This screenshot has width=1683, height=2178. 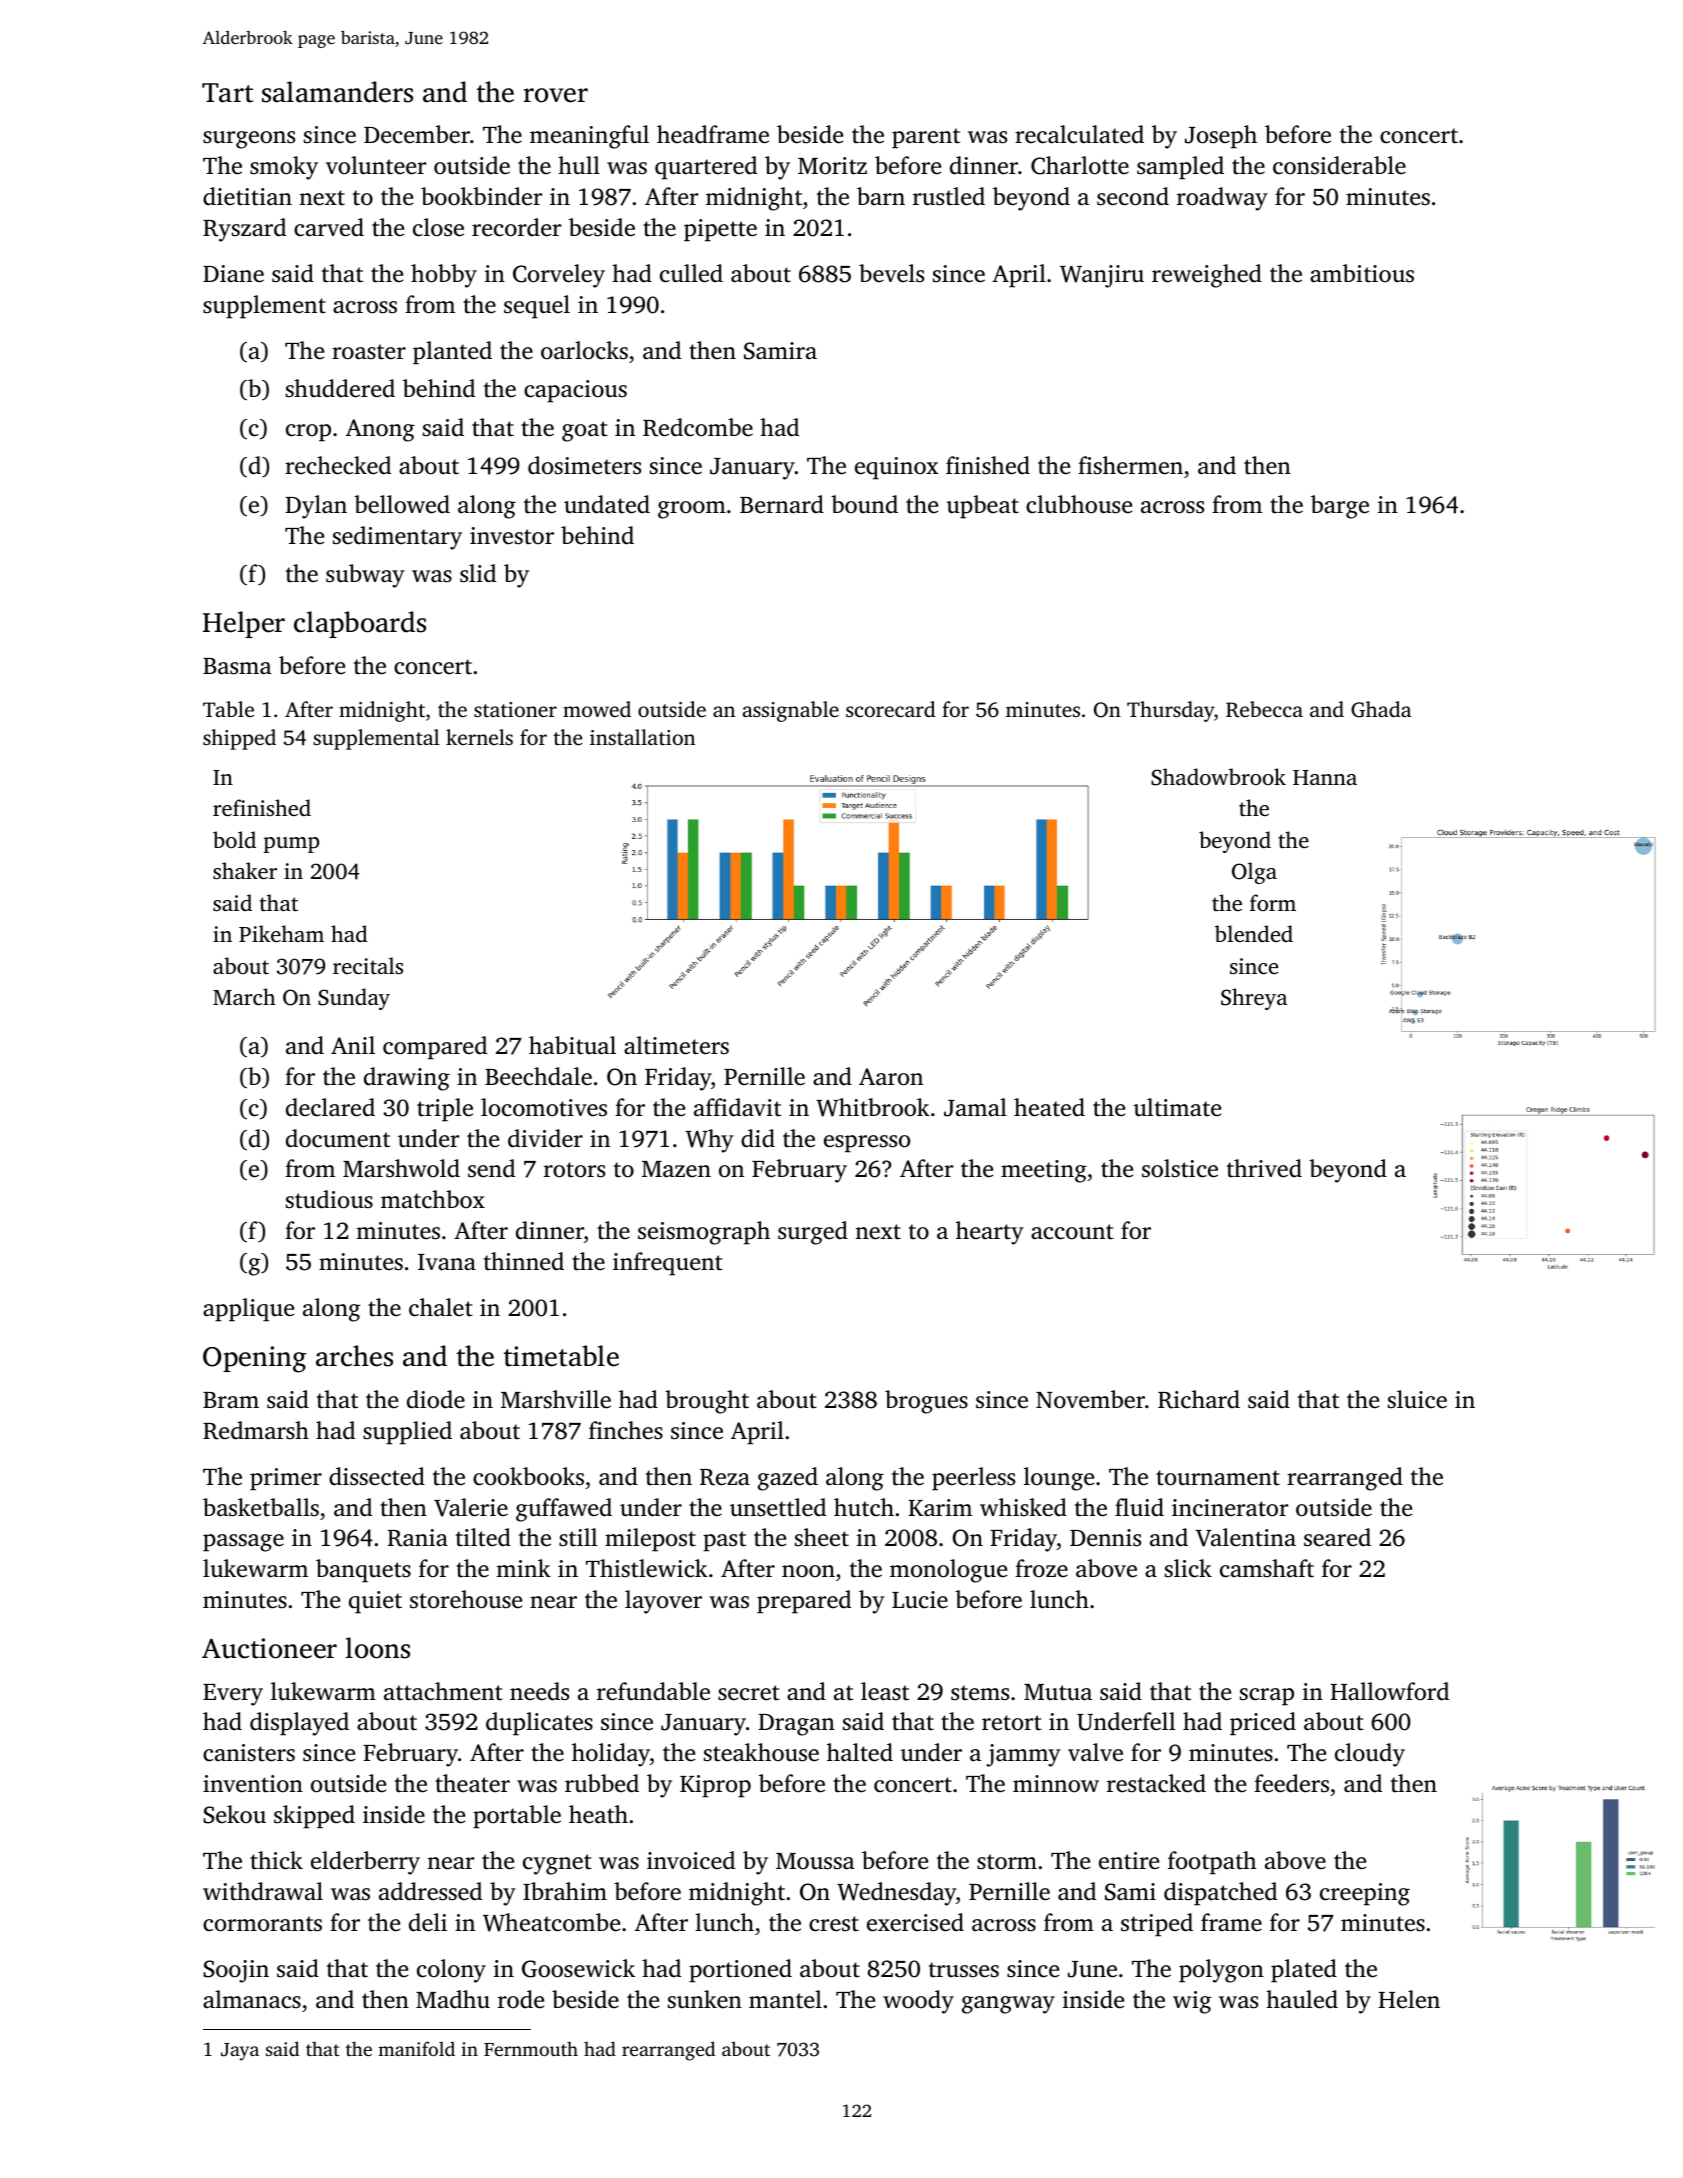 What do you see at coordinates (329, 227) in the screenshot?
I see `carved` at bounding box center [329, 227].
